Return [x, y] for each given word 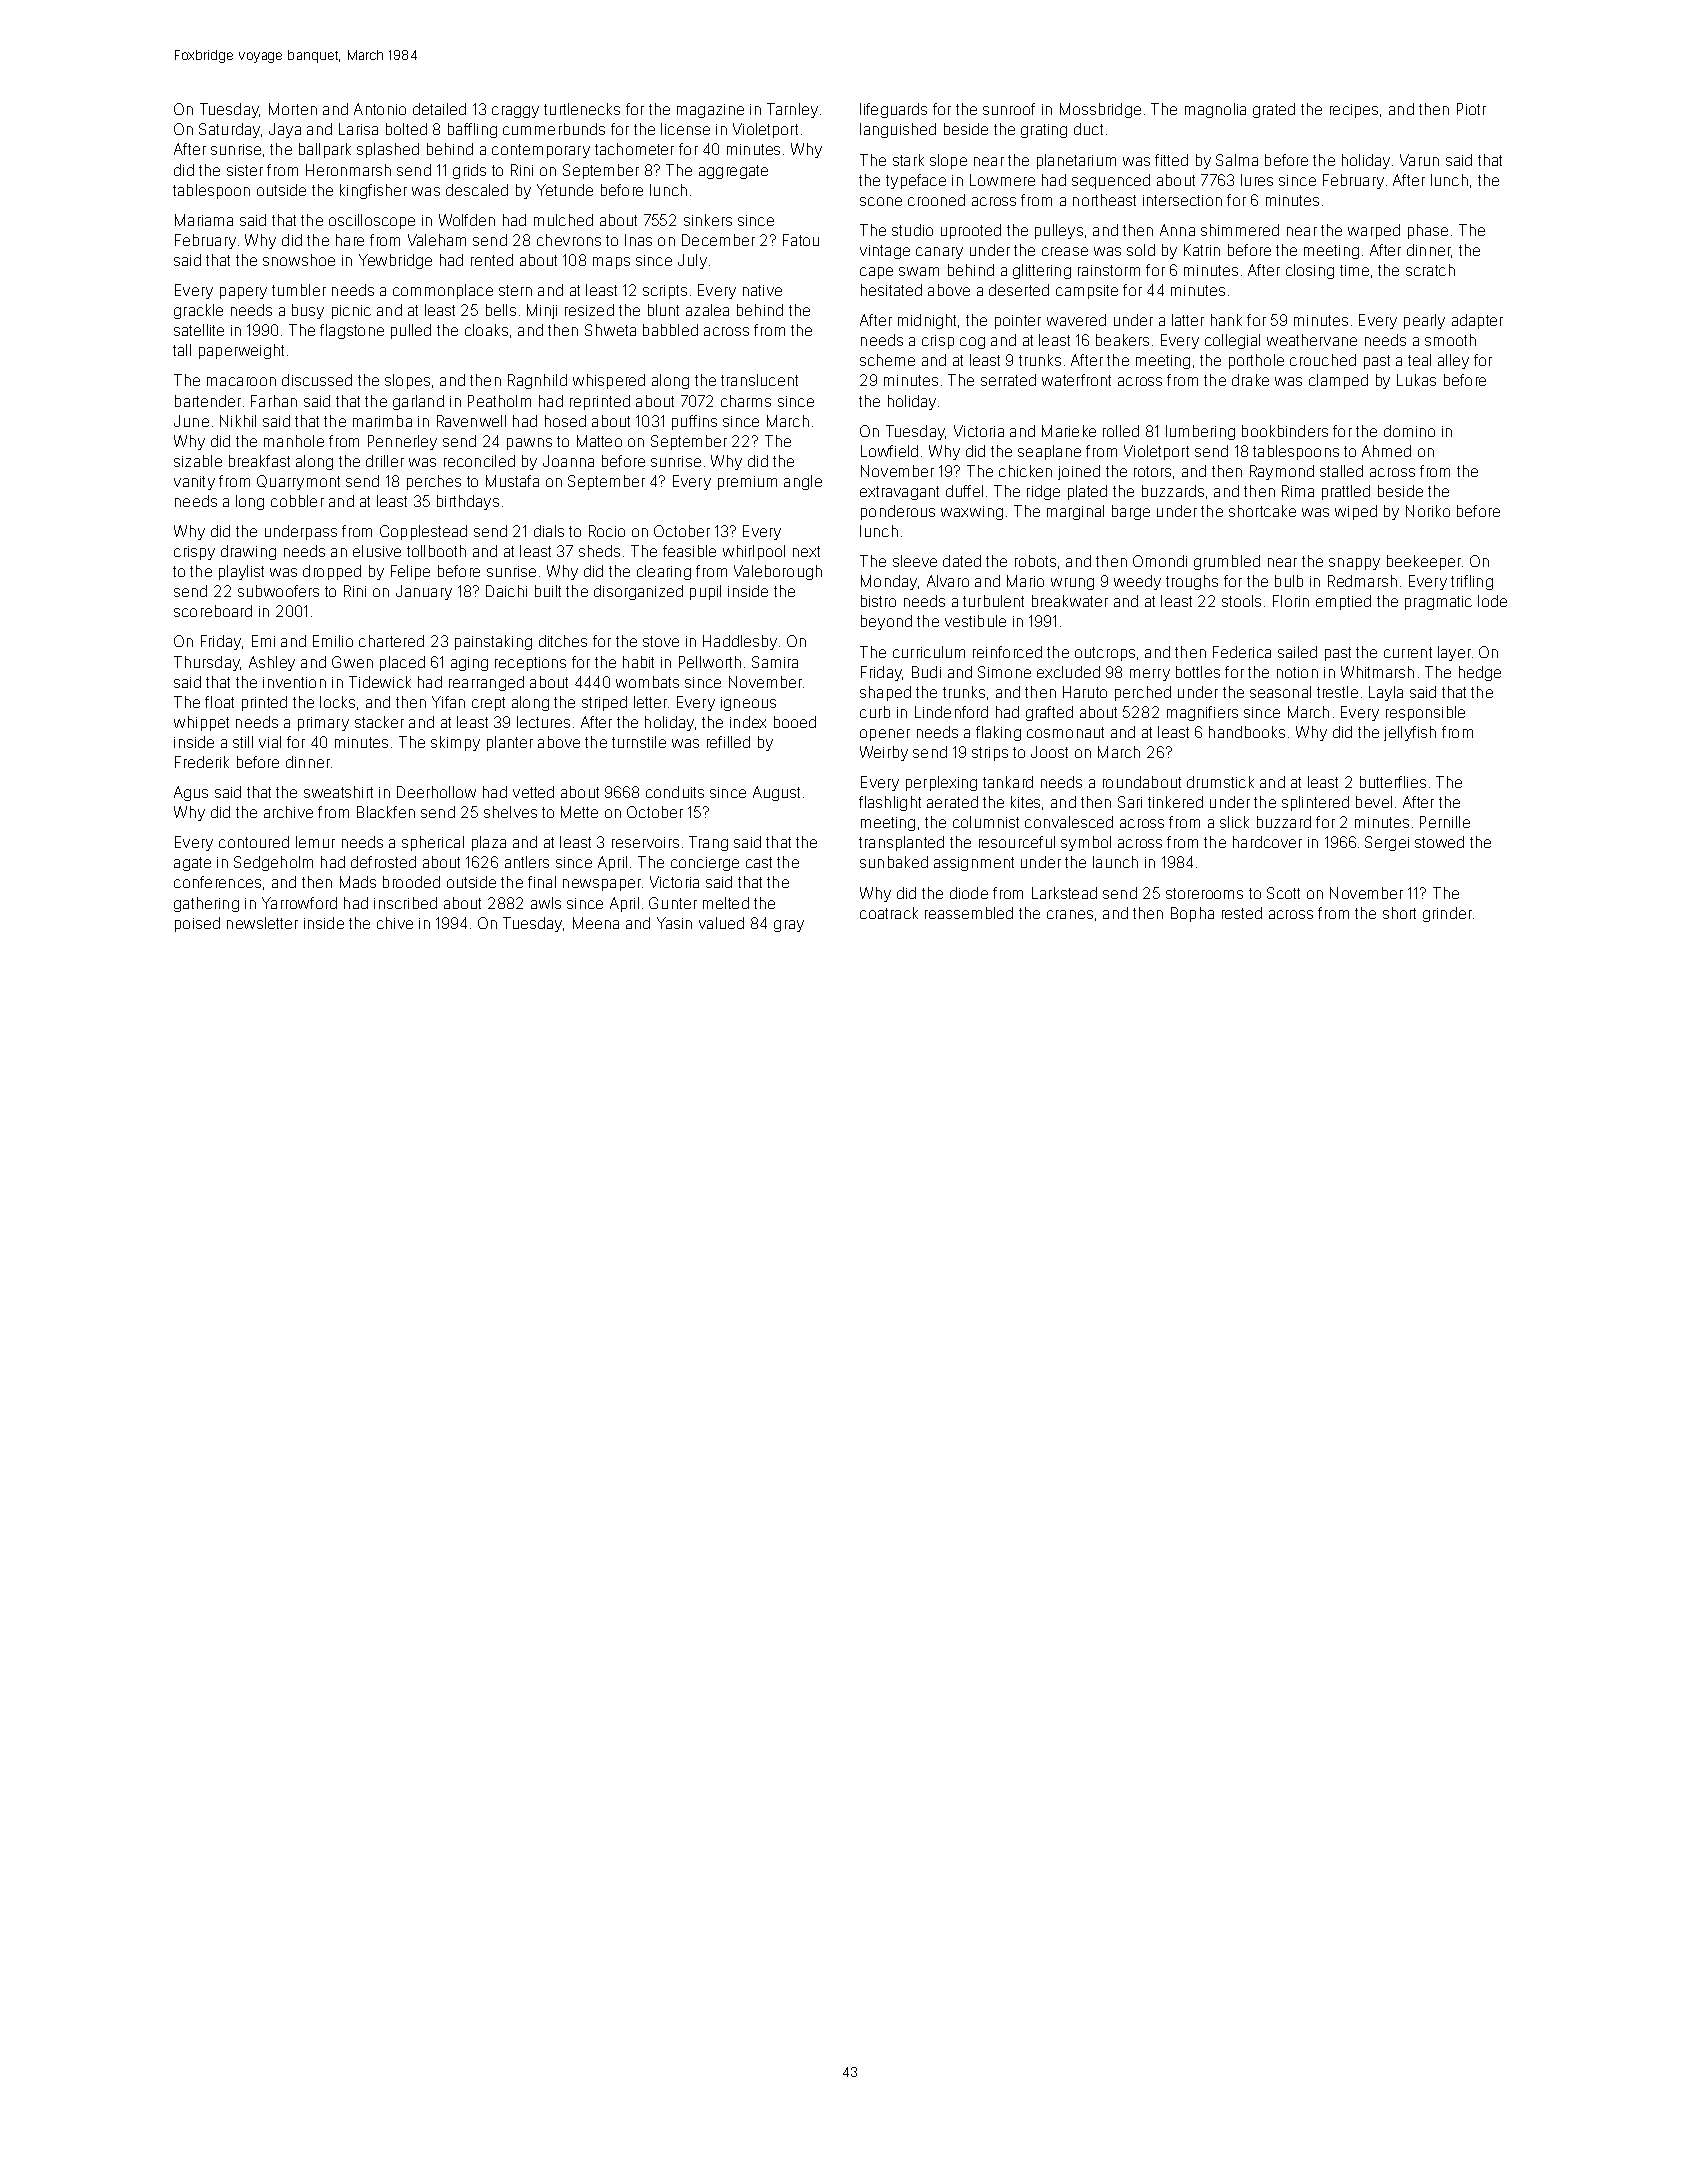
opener [885, 735]
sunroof [1009, 109]
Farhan [274, 401]
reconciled [479, 461]
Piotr [1471, 109]
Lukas [1416, 380]
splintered [1315, 803]
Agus [191, 793]
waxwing [972, 513]
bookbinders [1285, 431]
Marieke [1069, 431]
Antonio [380, 109]
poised [197, 924]
